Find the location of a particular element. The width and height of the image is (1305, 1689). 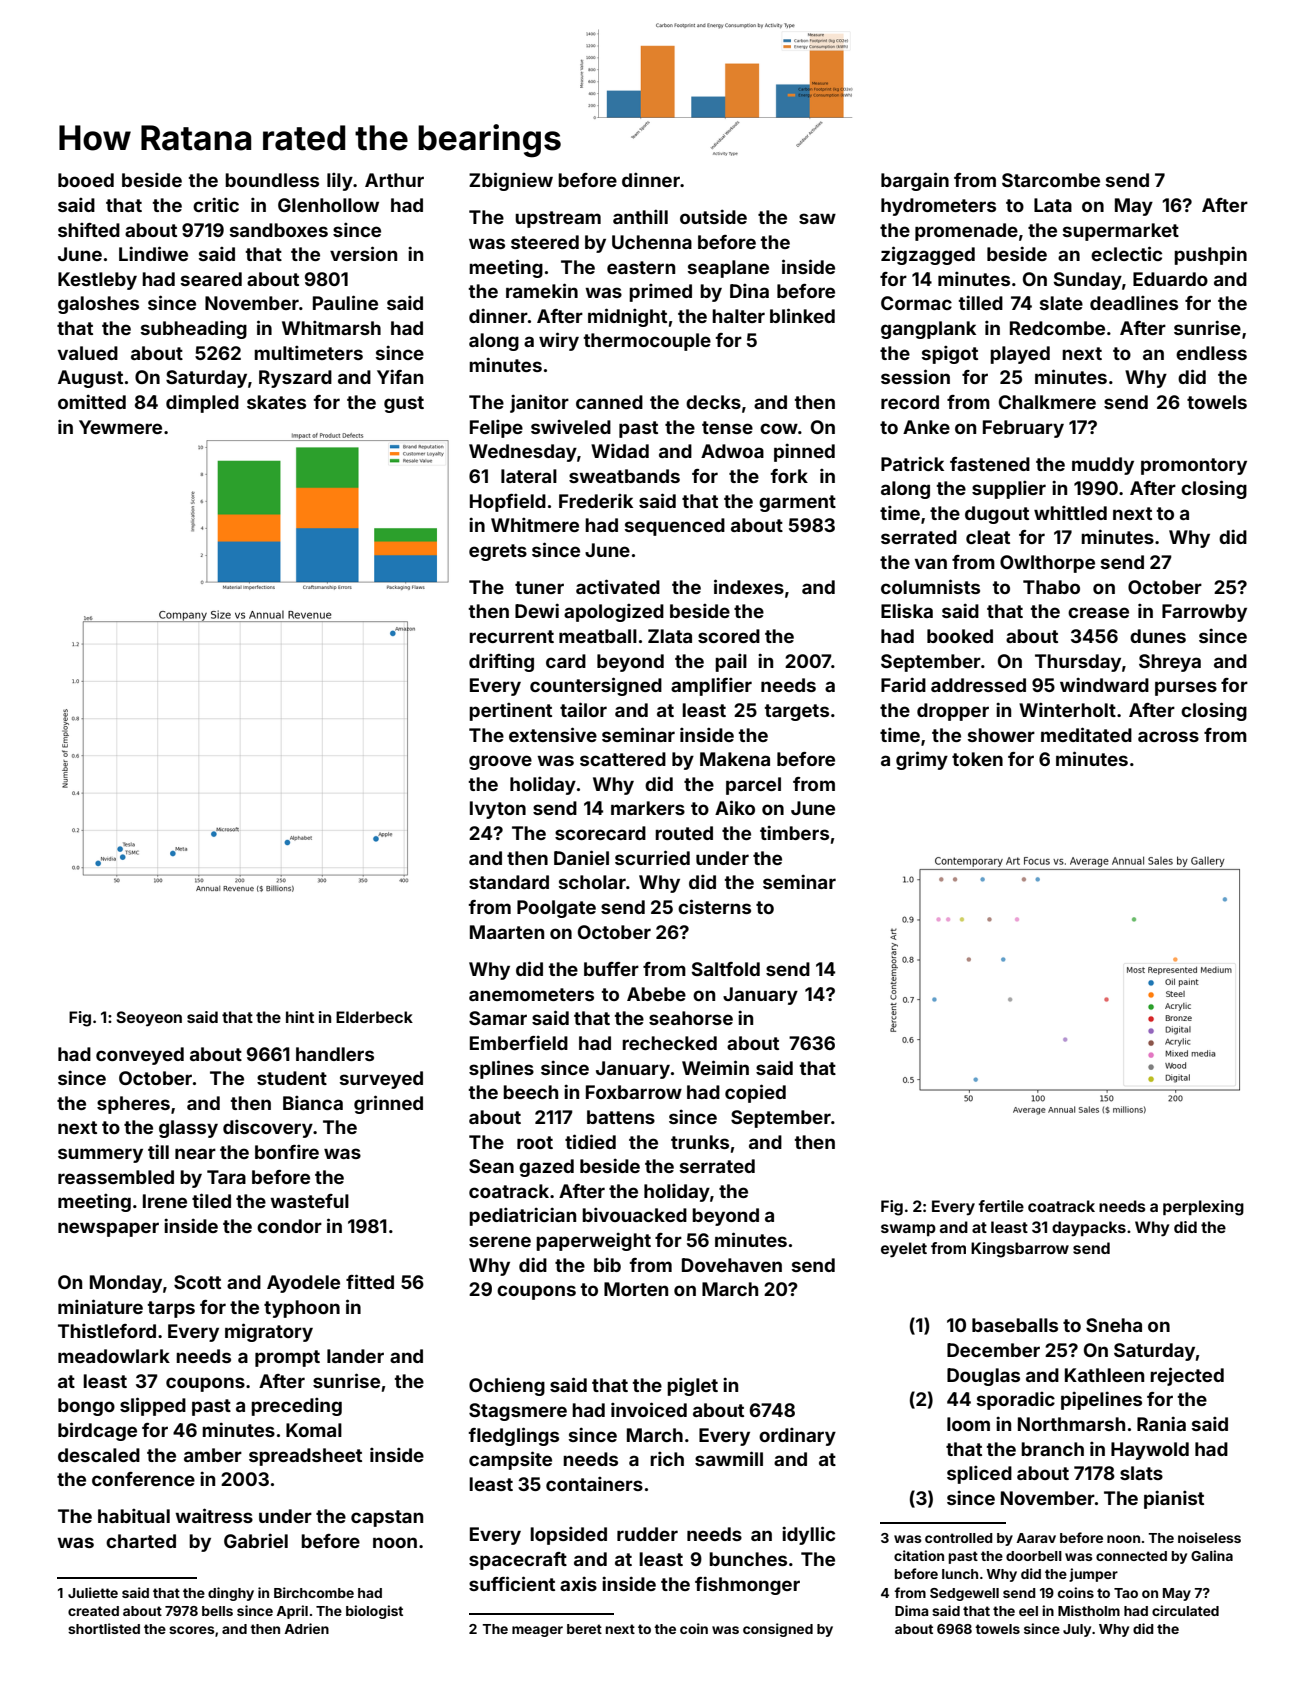

pushpin is located at coordinates (1210, 255).
